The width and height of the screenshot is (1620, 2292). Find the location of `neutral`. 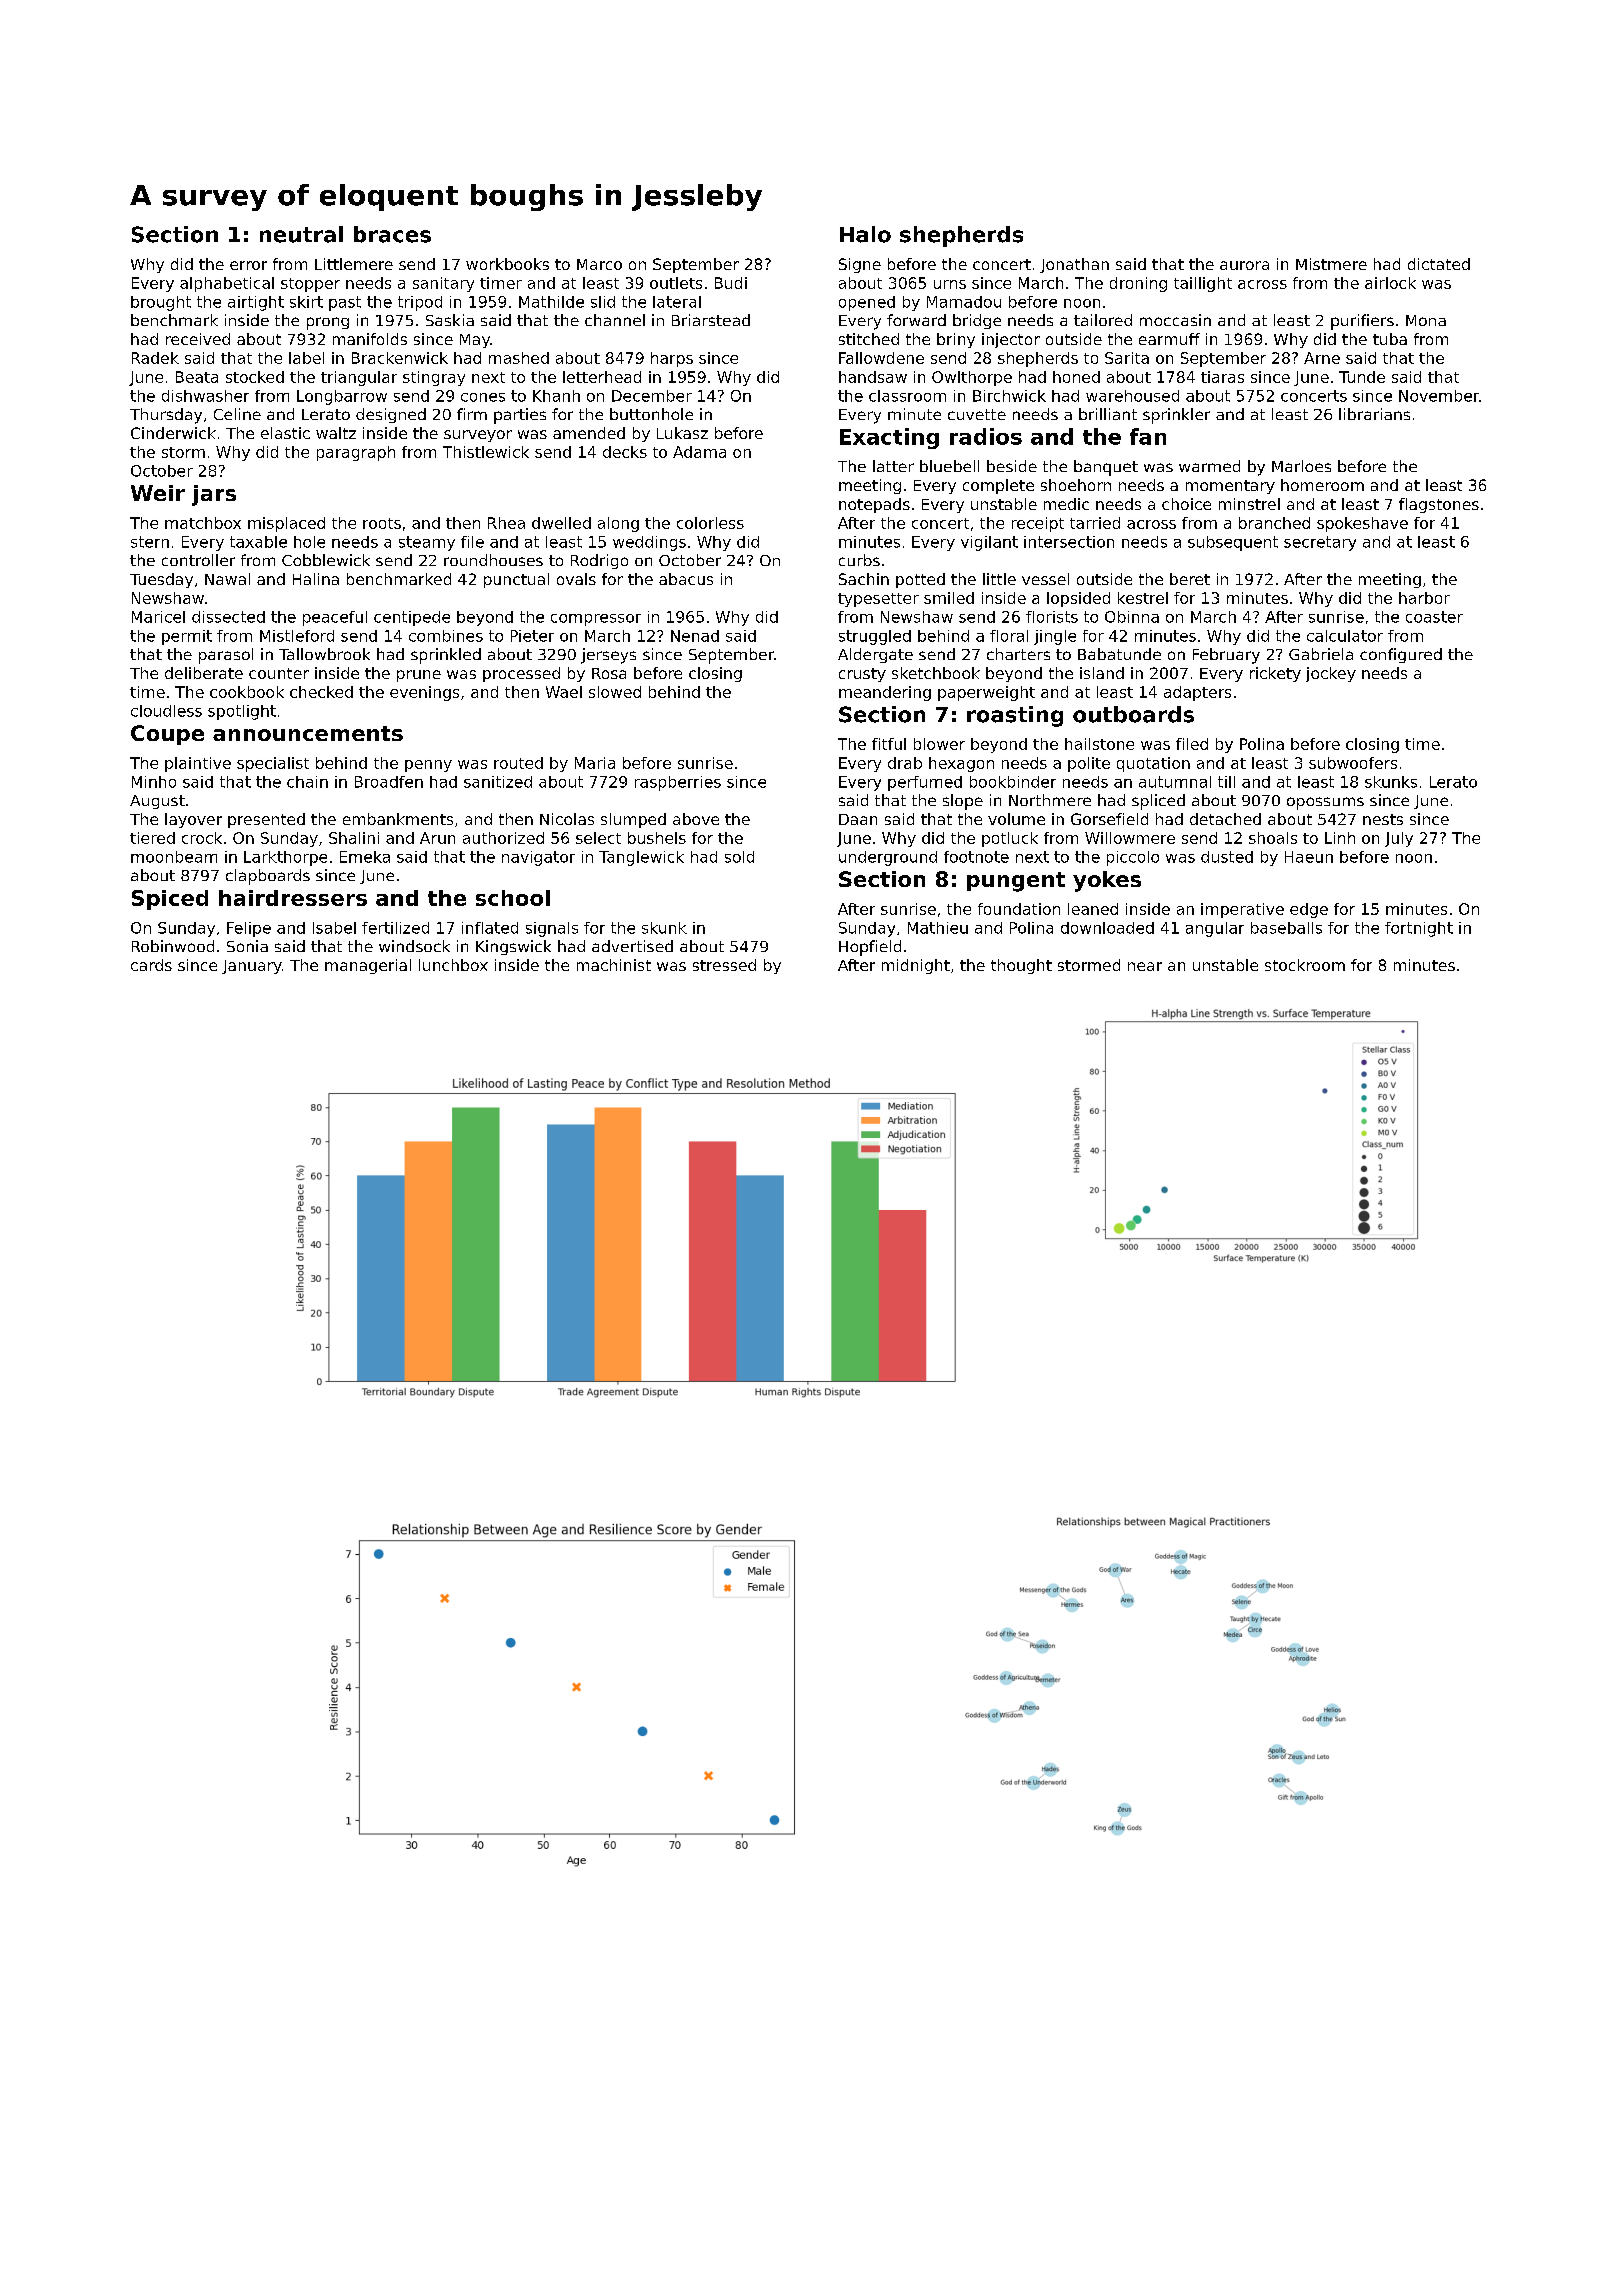

neutral is located at coordinates (301, 234).
